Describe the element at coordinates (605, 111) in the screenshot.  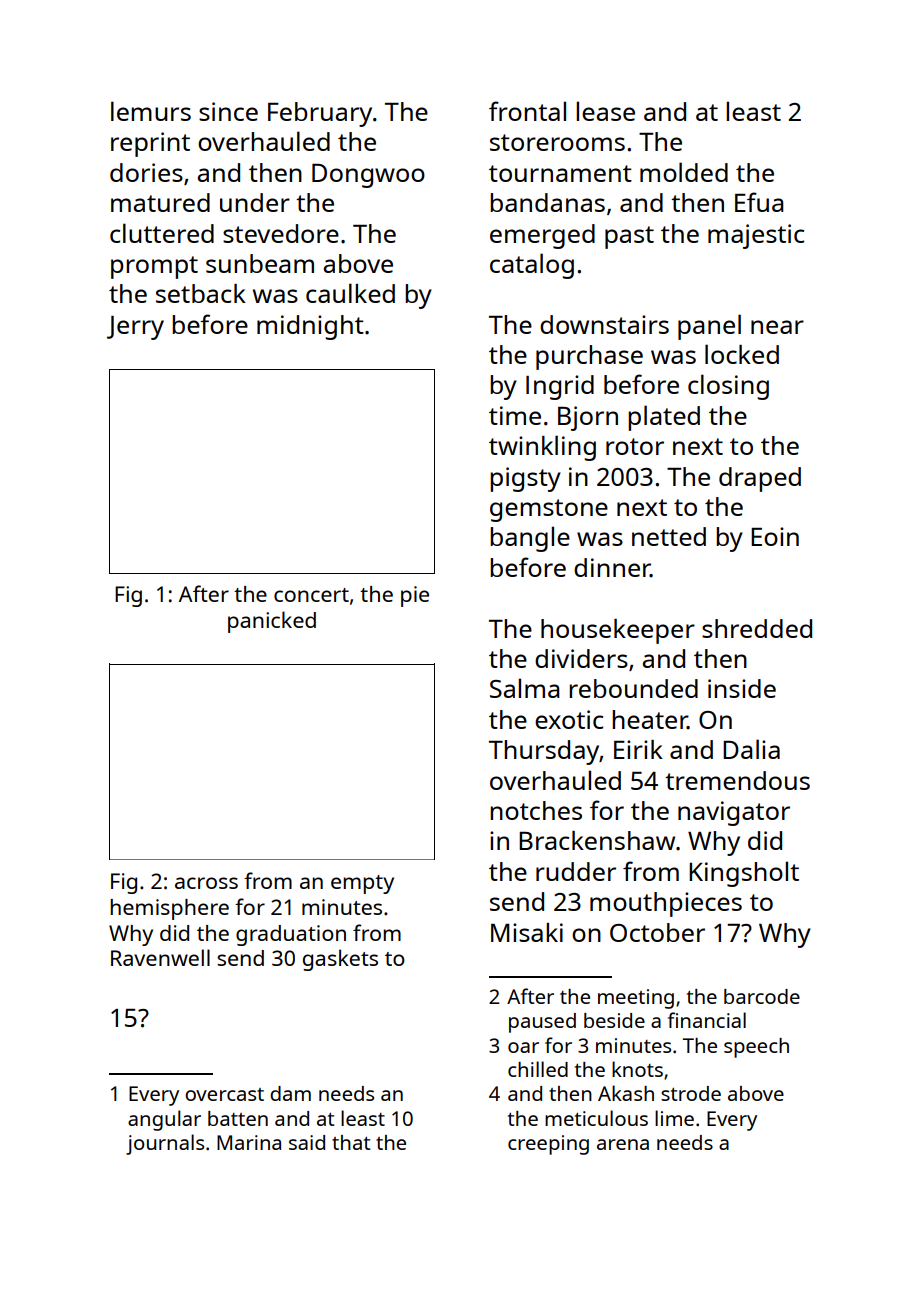
I see `lease` at that location.
